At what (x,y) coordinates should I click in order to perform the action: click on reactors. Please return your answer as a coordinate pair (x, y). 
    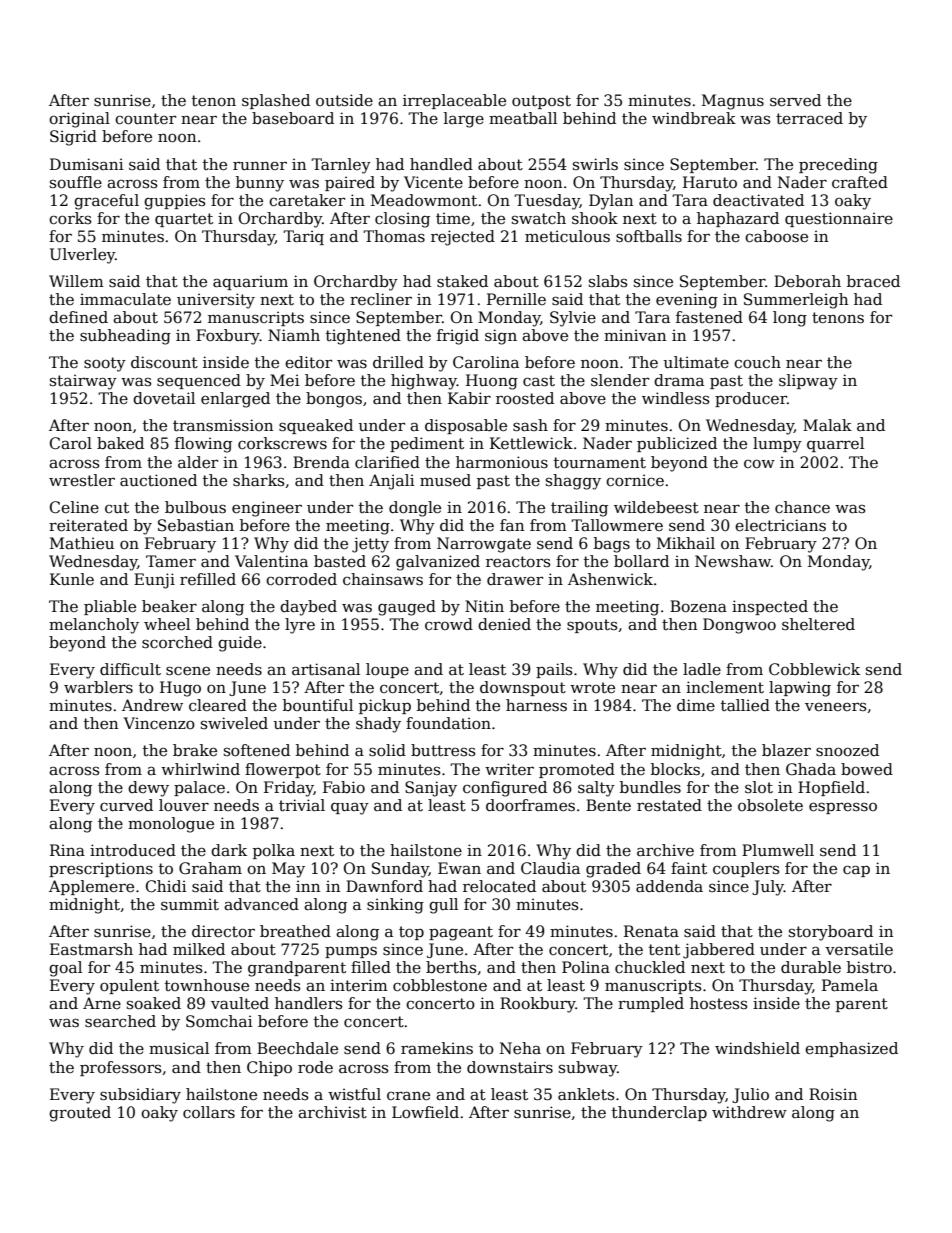
    Looking at the image, I should click on (518, 562).
